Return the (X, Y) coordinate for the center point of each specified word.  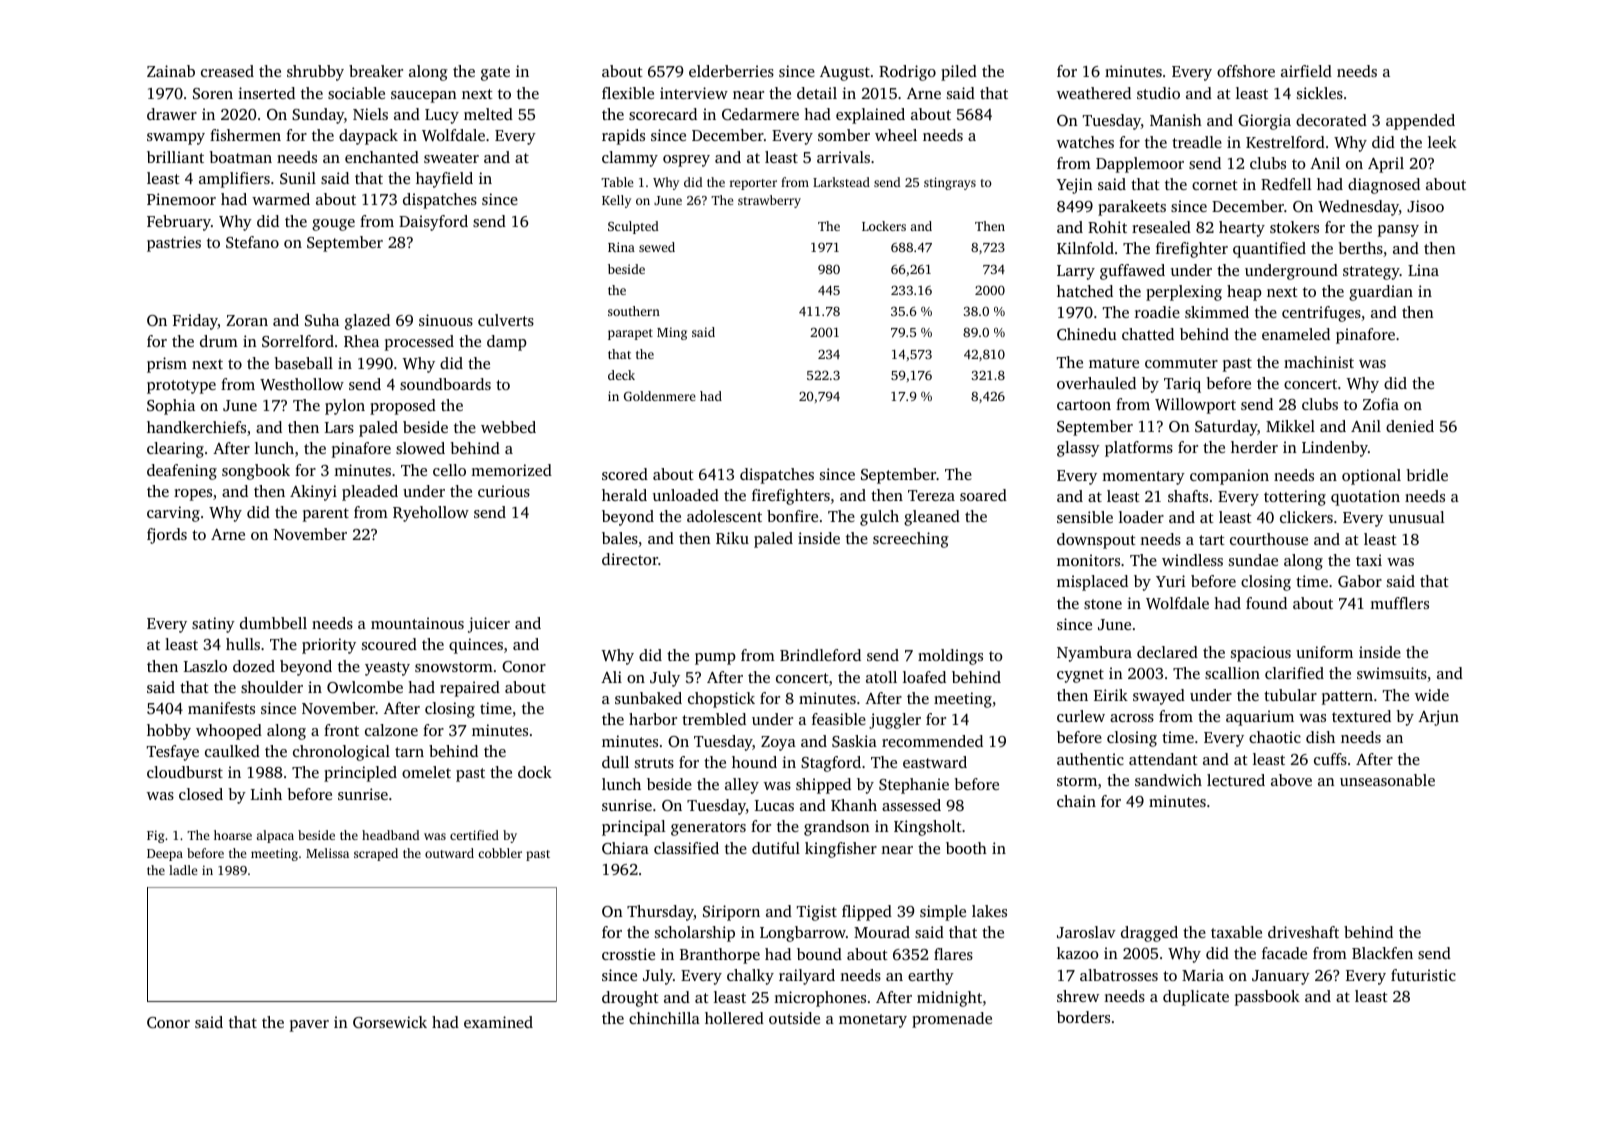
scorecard (663, 114)
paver (309, 1026)
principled (360, 774)
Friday (195, 322)
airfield (1306, 71)
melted (488, 114)
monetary (873, 1021)
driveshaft (1303, 932)
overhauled (1096, 383)
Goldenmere (660, 396)
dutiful (776, 848)
